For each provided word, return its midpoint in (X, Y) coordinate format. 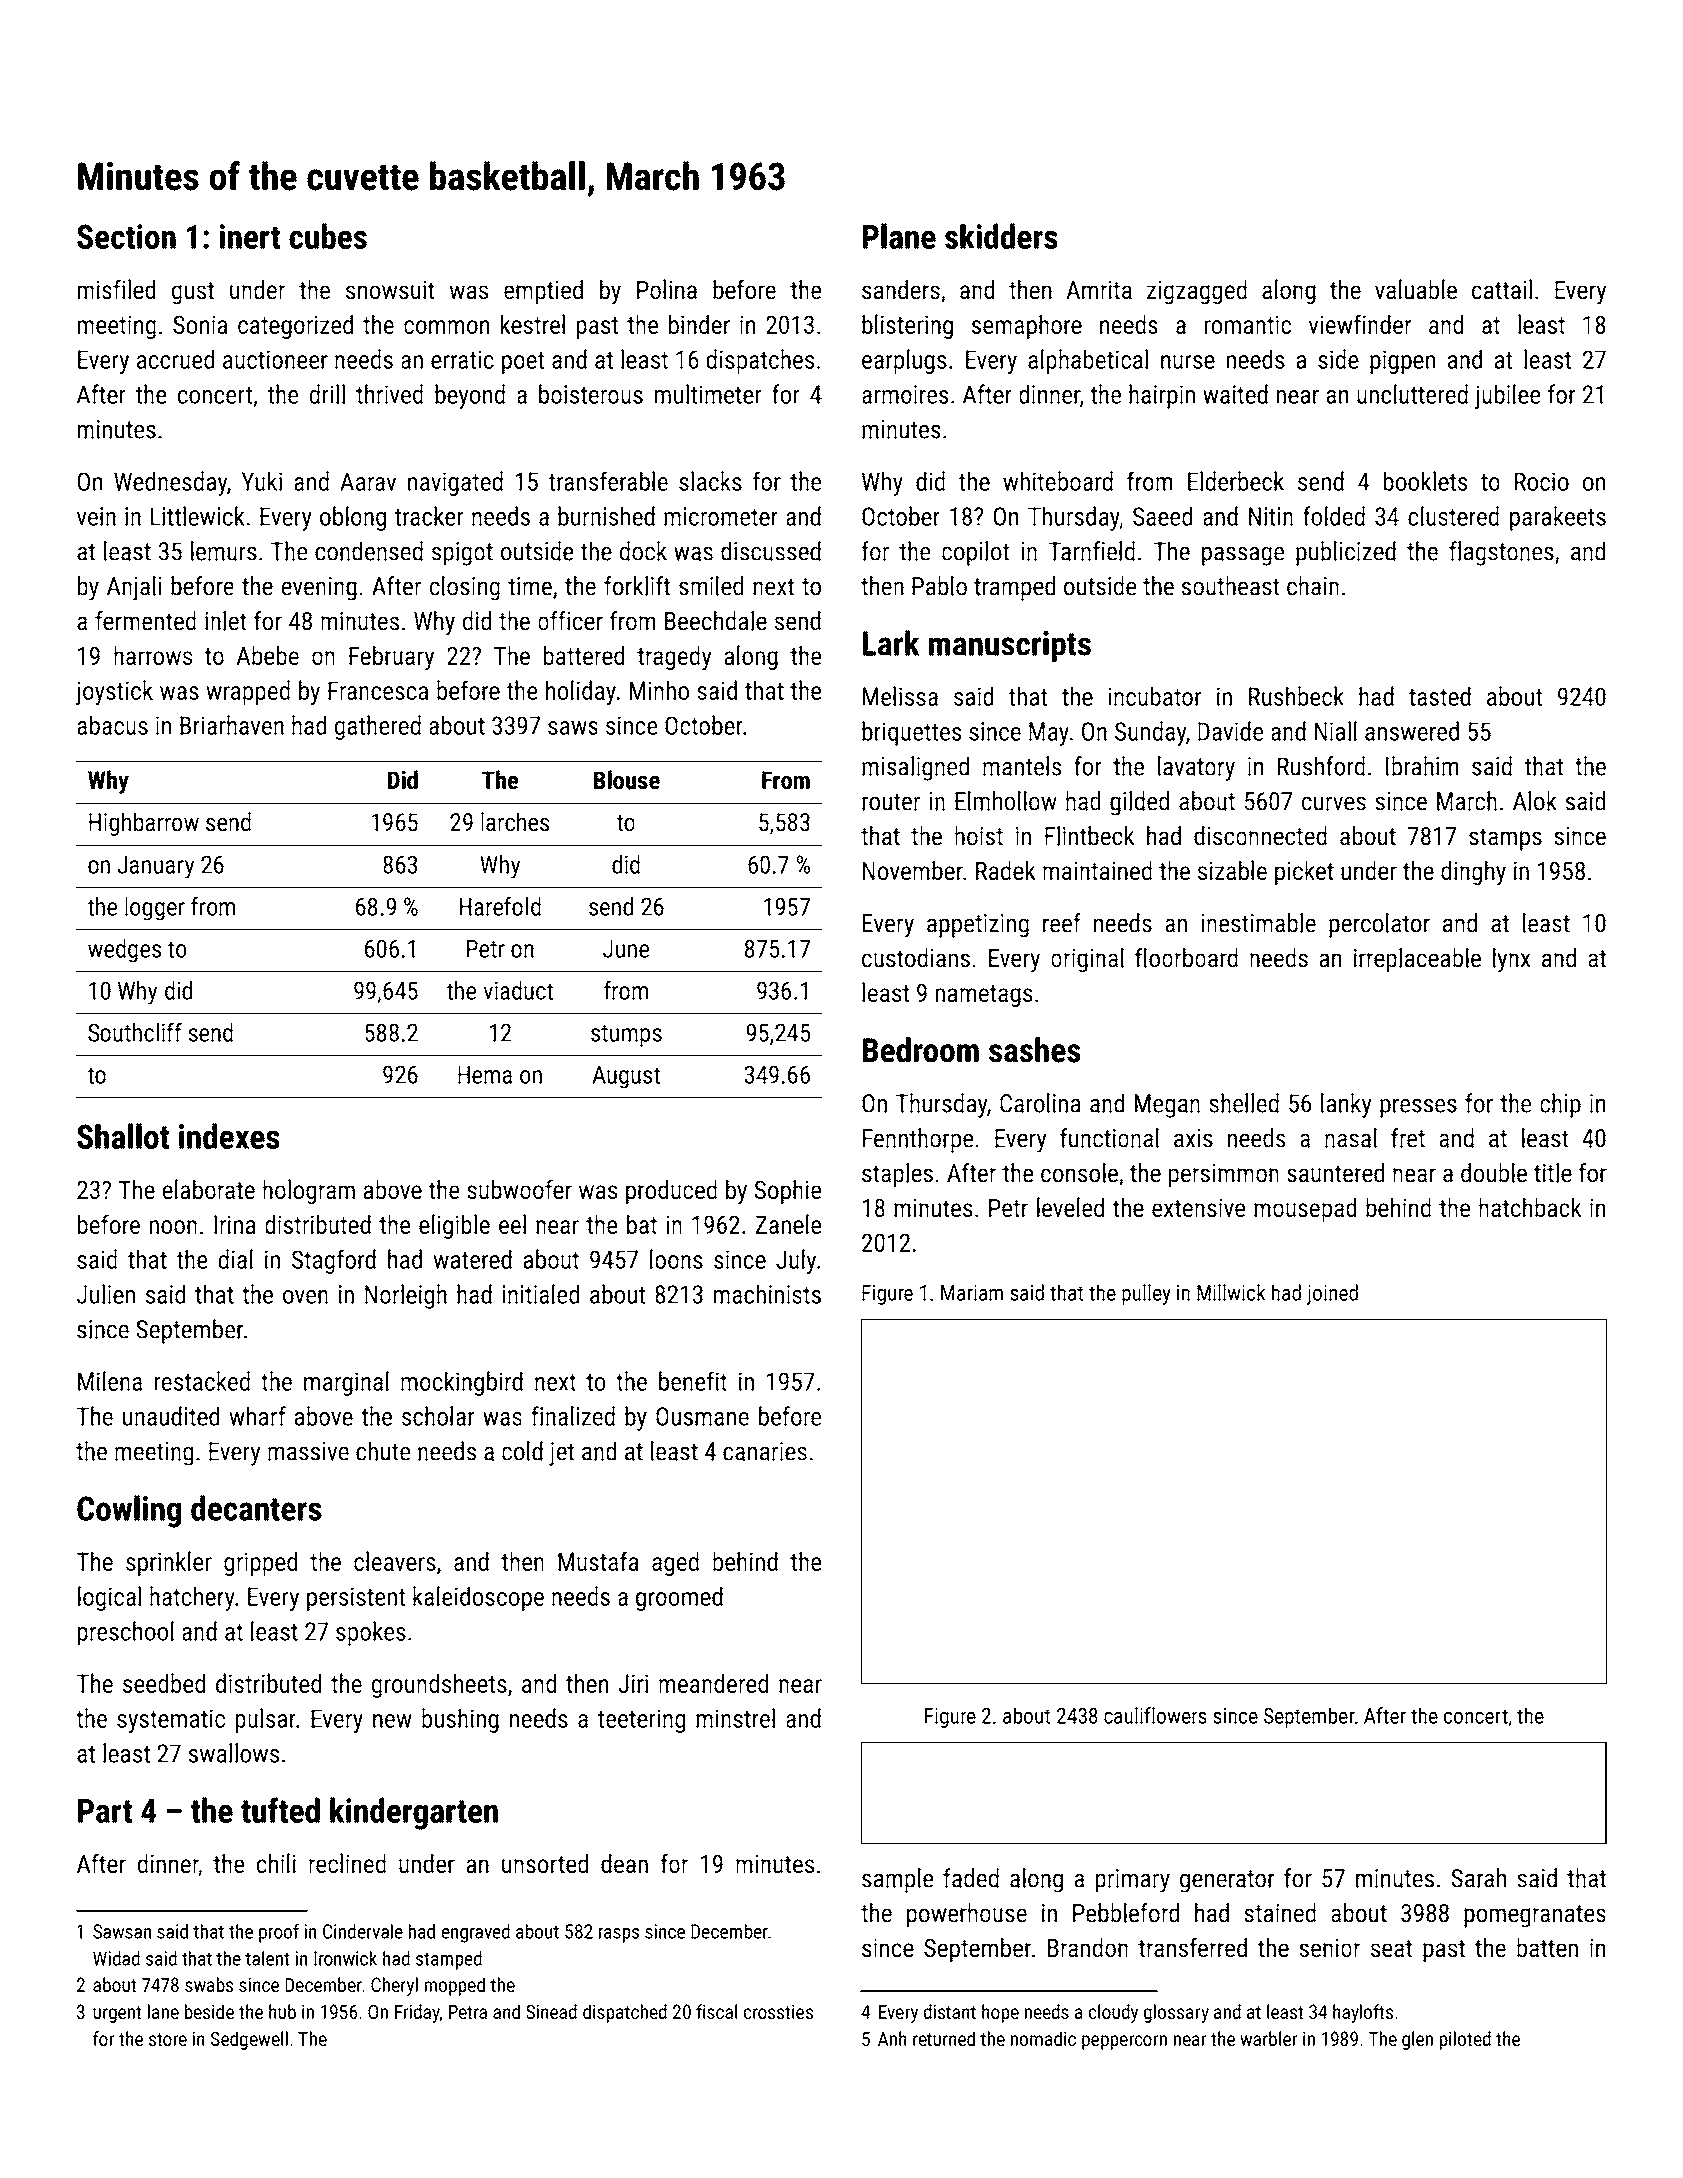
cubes (328, 236)
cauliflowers (1155, 1715)
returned (944, 2038)
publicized (1346, 553)
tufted (280, 1810)
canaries (765, 1451)
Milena (110, 1381)
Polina (667, 289)
